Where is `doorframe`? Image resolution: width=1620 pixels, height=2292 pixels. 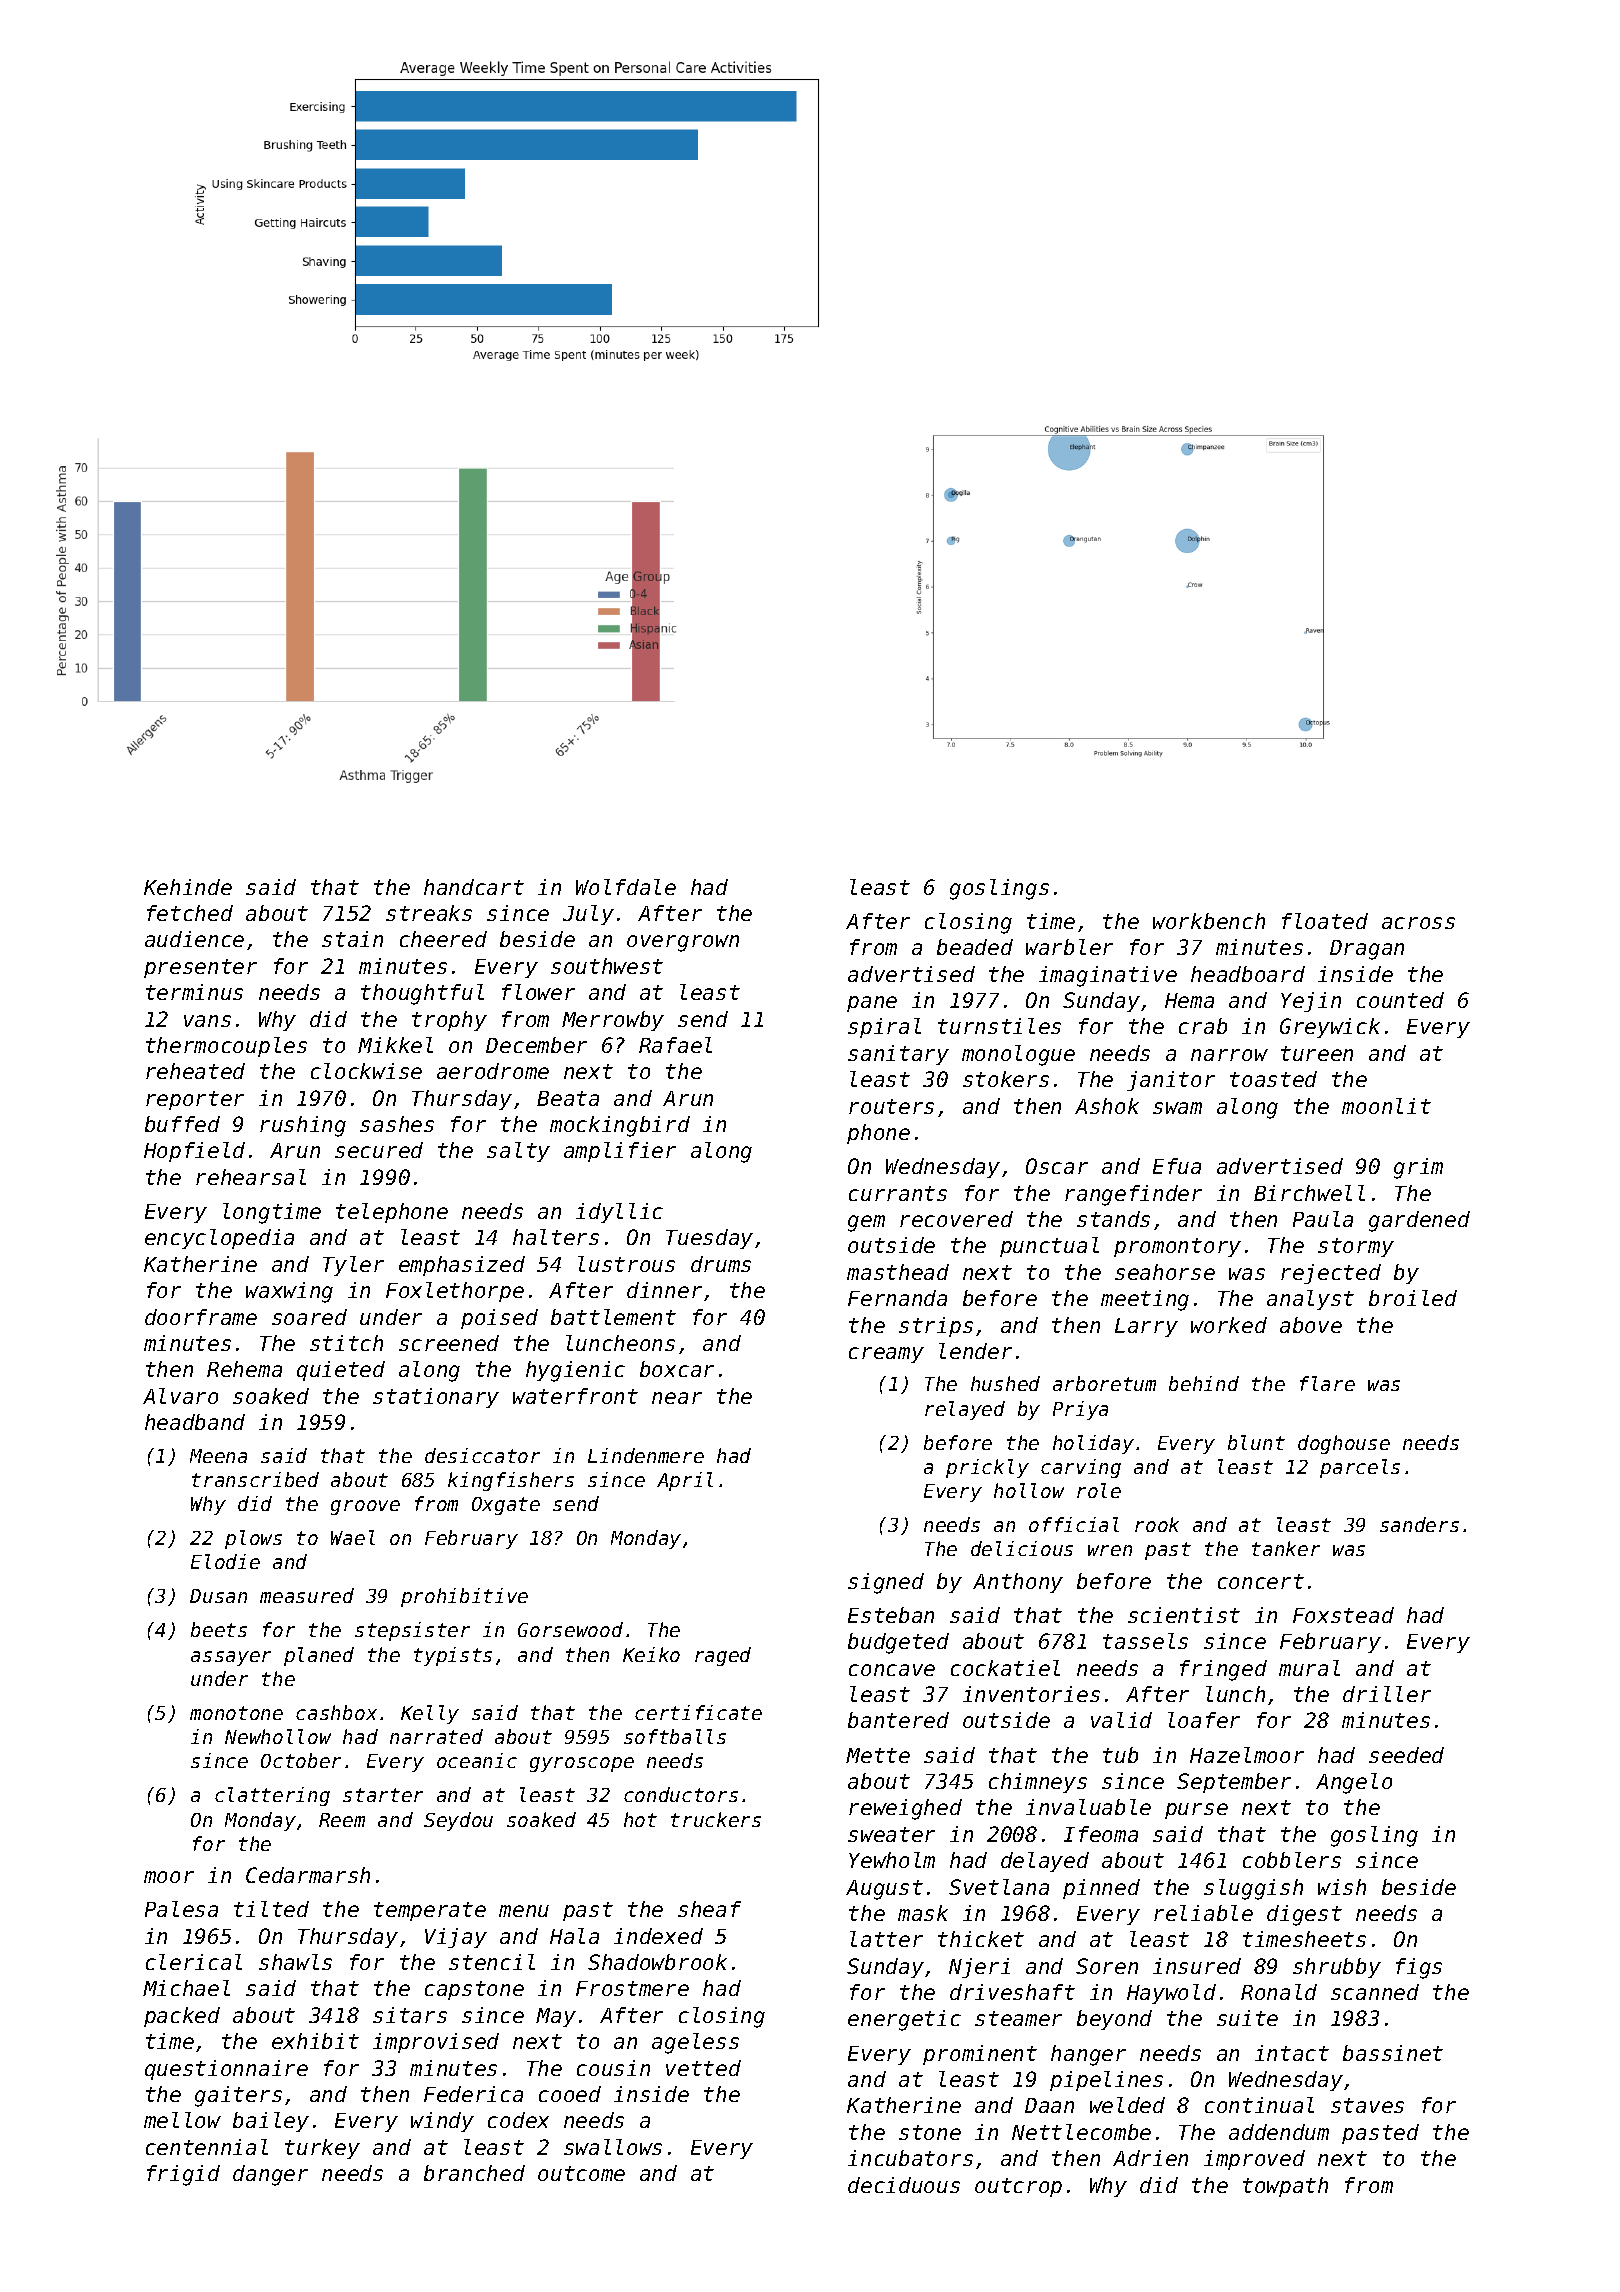
doorframe is located at coordinates (201, 1317).
